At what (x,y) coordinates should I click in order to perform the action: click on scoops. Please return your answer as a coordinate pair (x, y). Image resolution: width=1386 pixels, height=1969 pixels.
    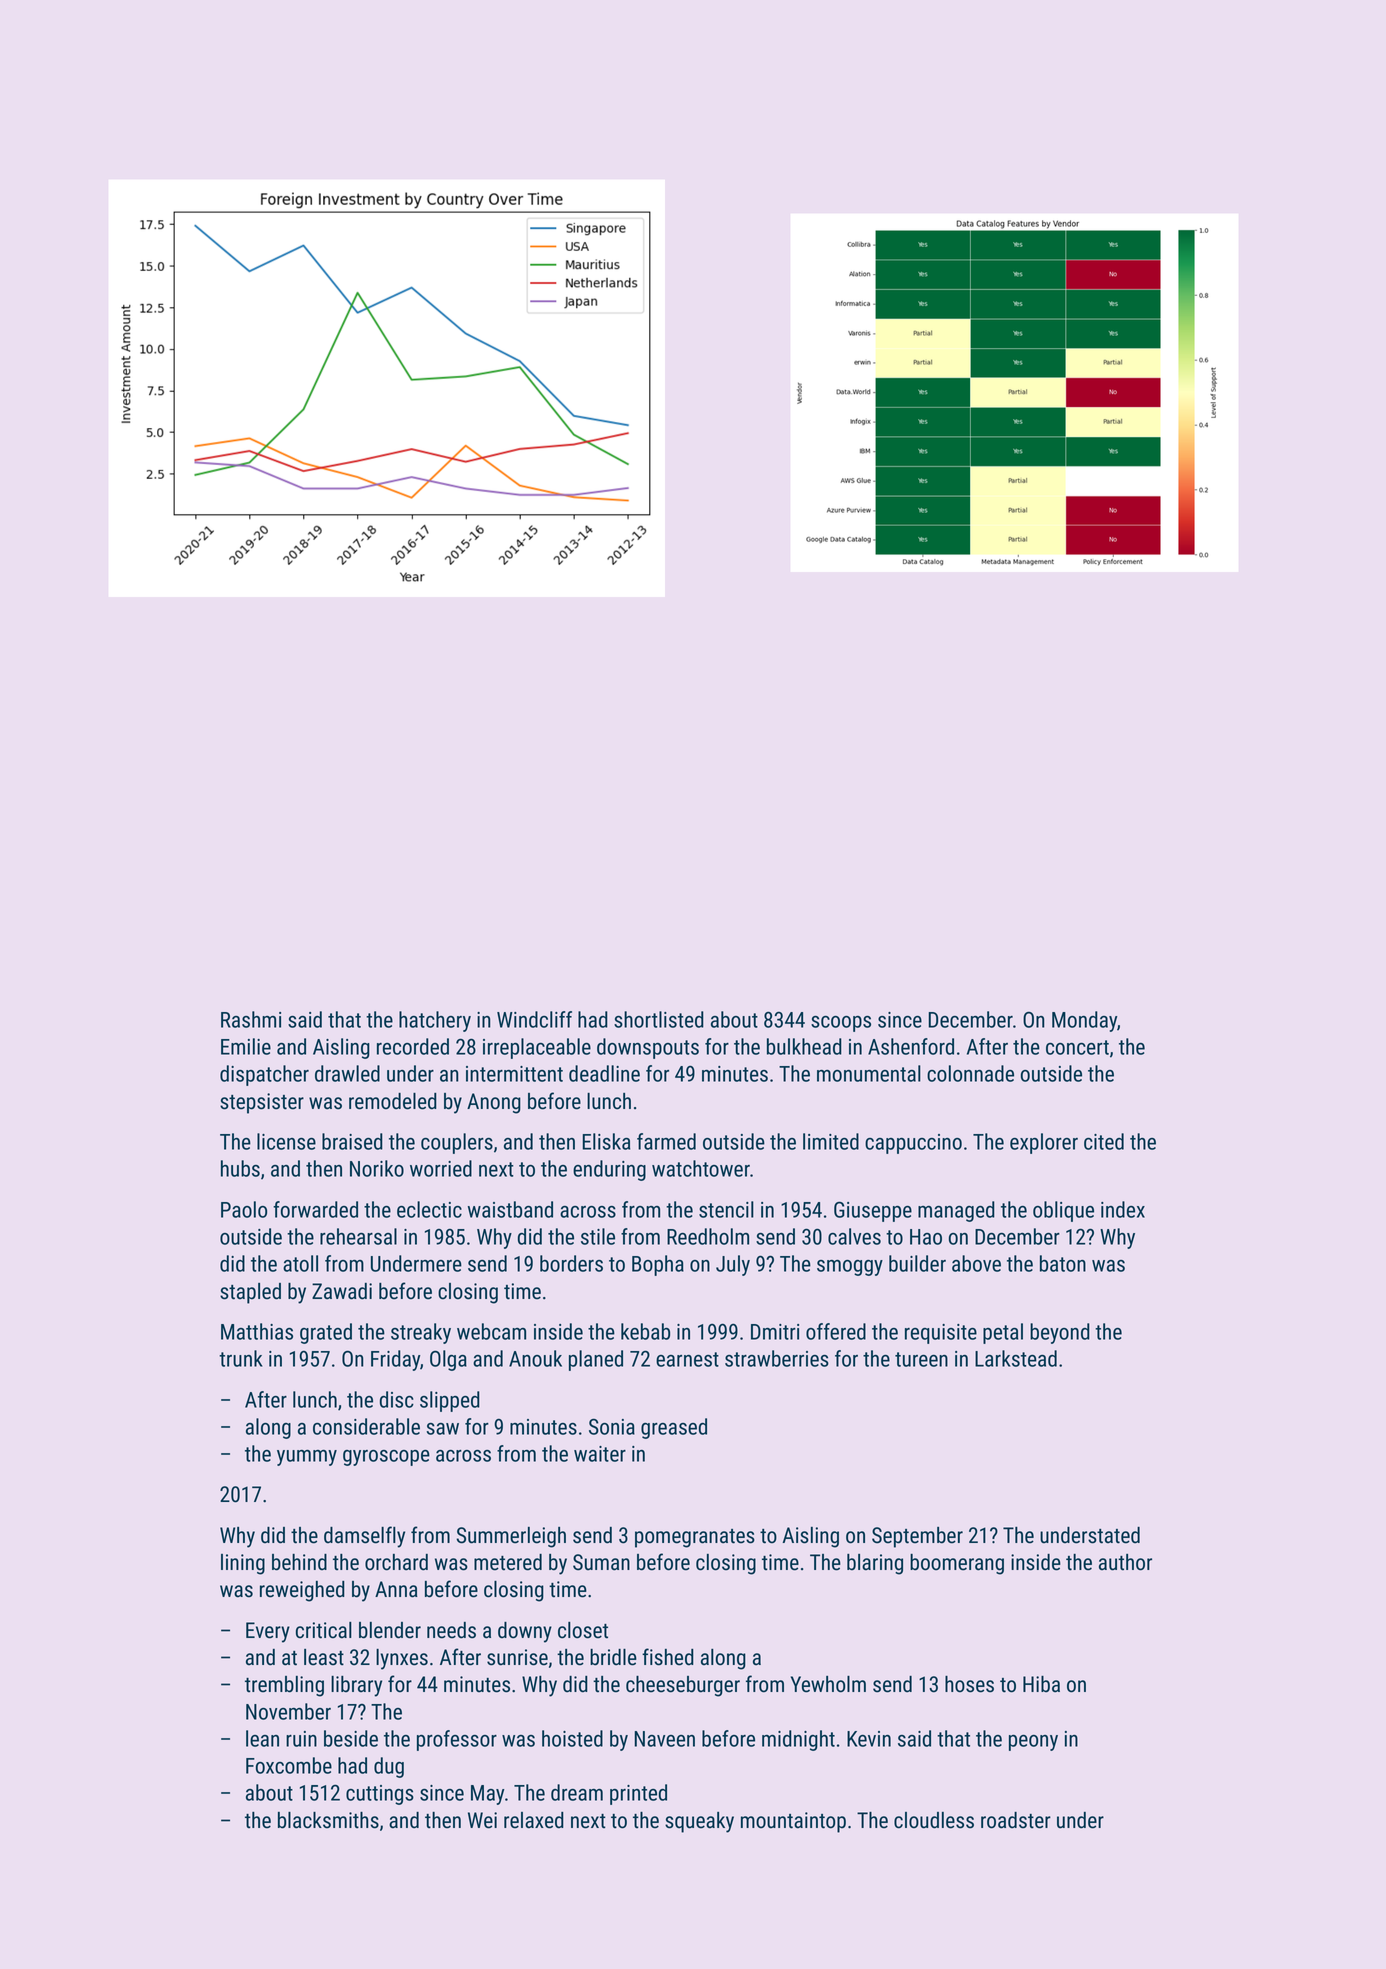
    Looking at the image, I should click on (841, 1024).
